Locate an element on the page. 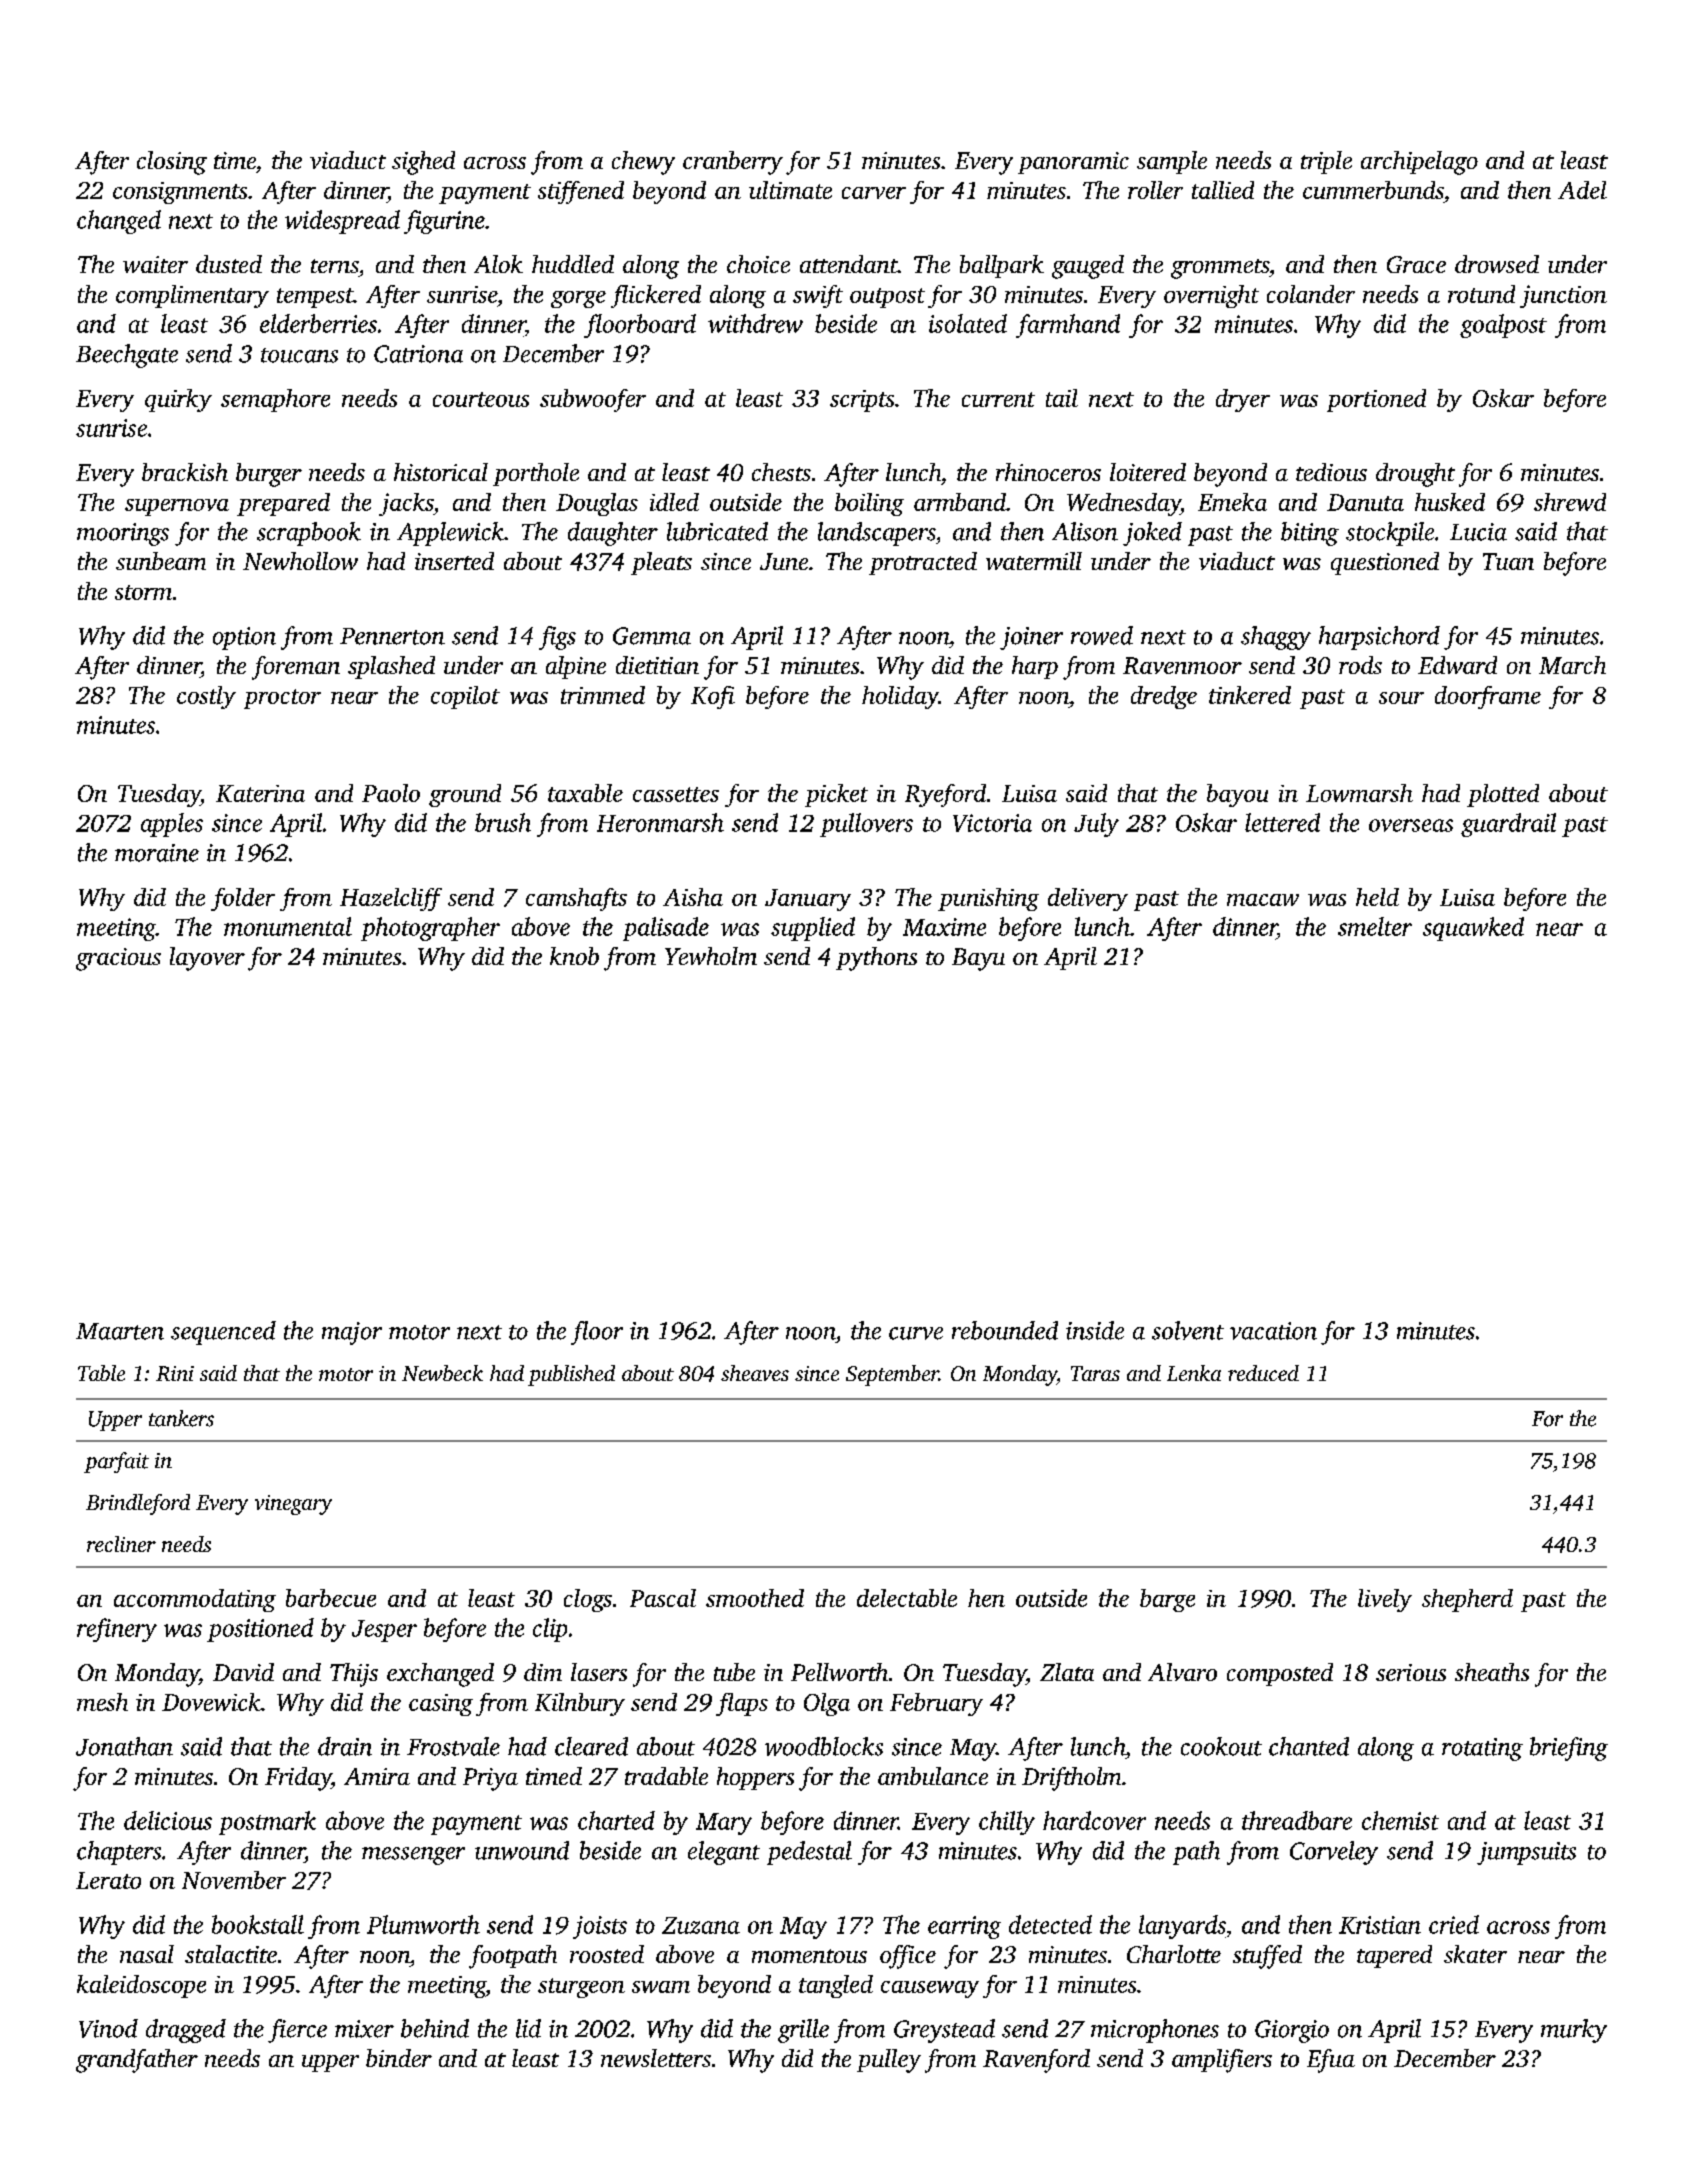 This image has height=2178, width=1683. closing is located at coordinates (172, 163).
